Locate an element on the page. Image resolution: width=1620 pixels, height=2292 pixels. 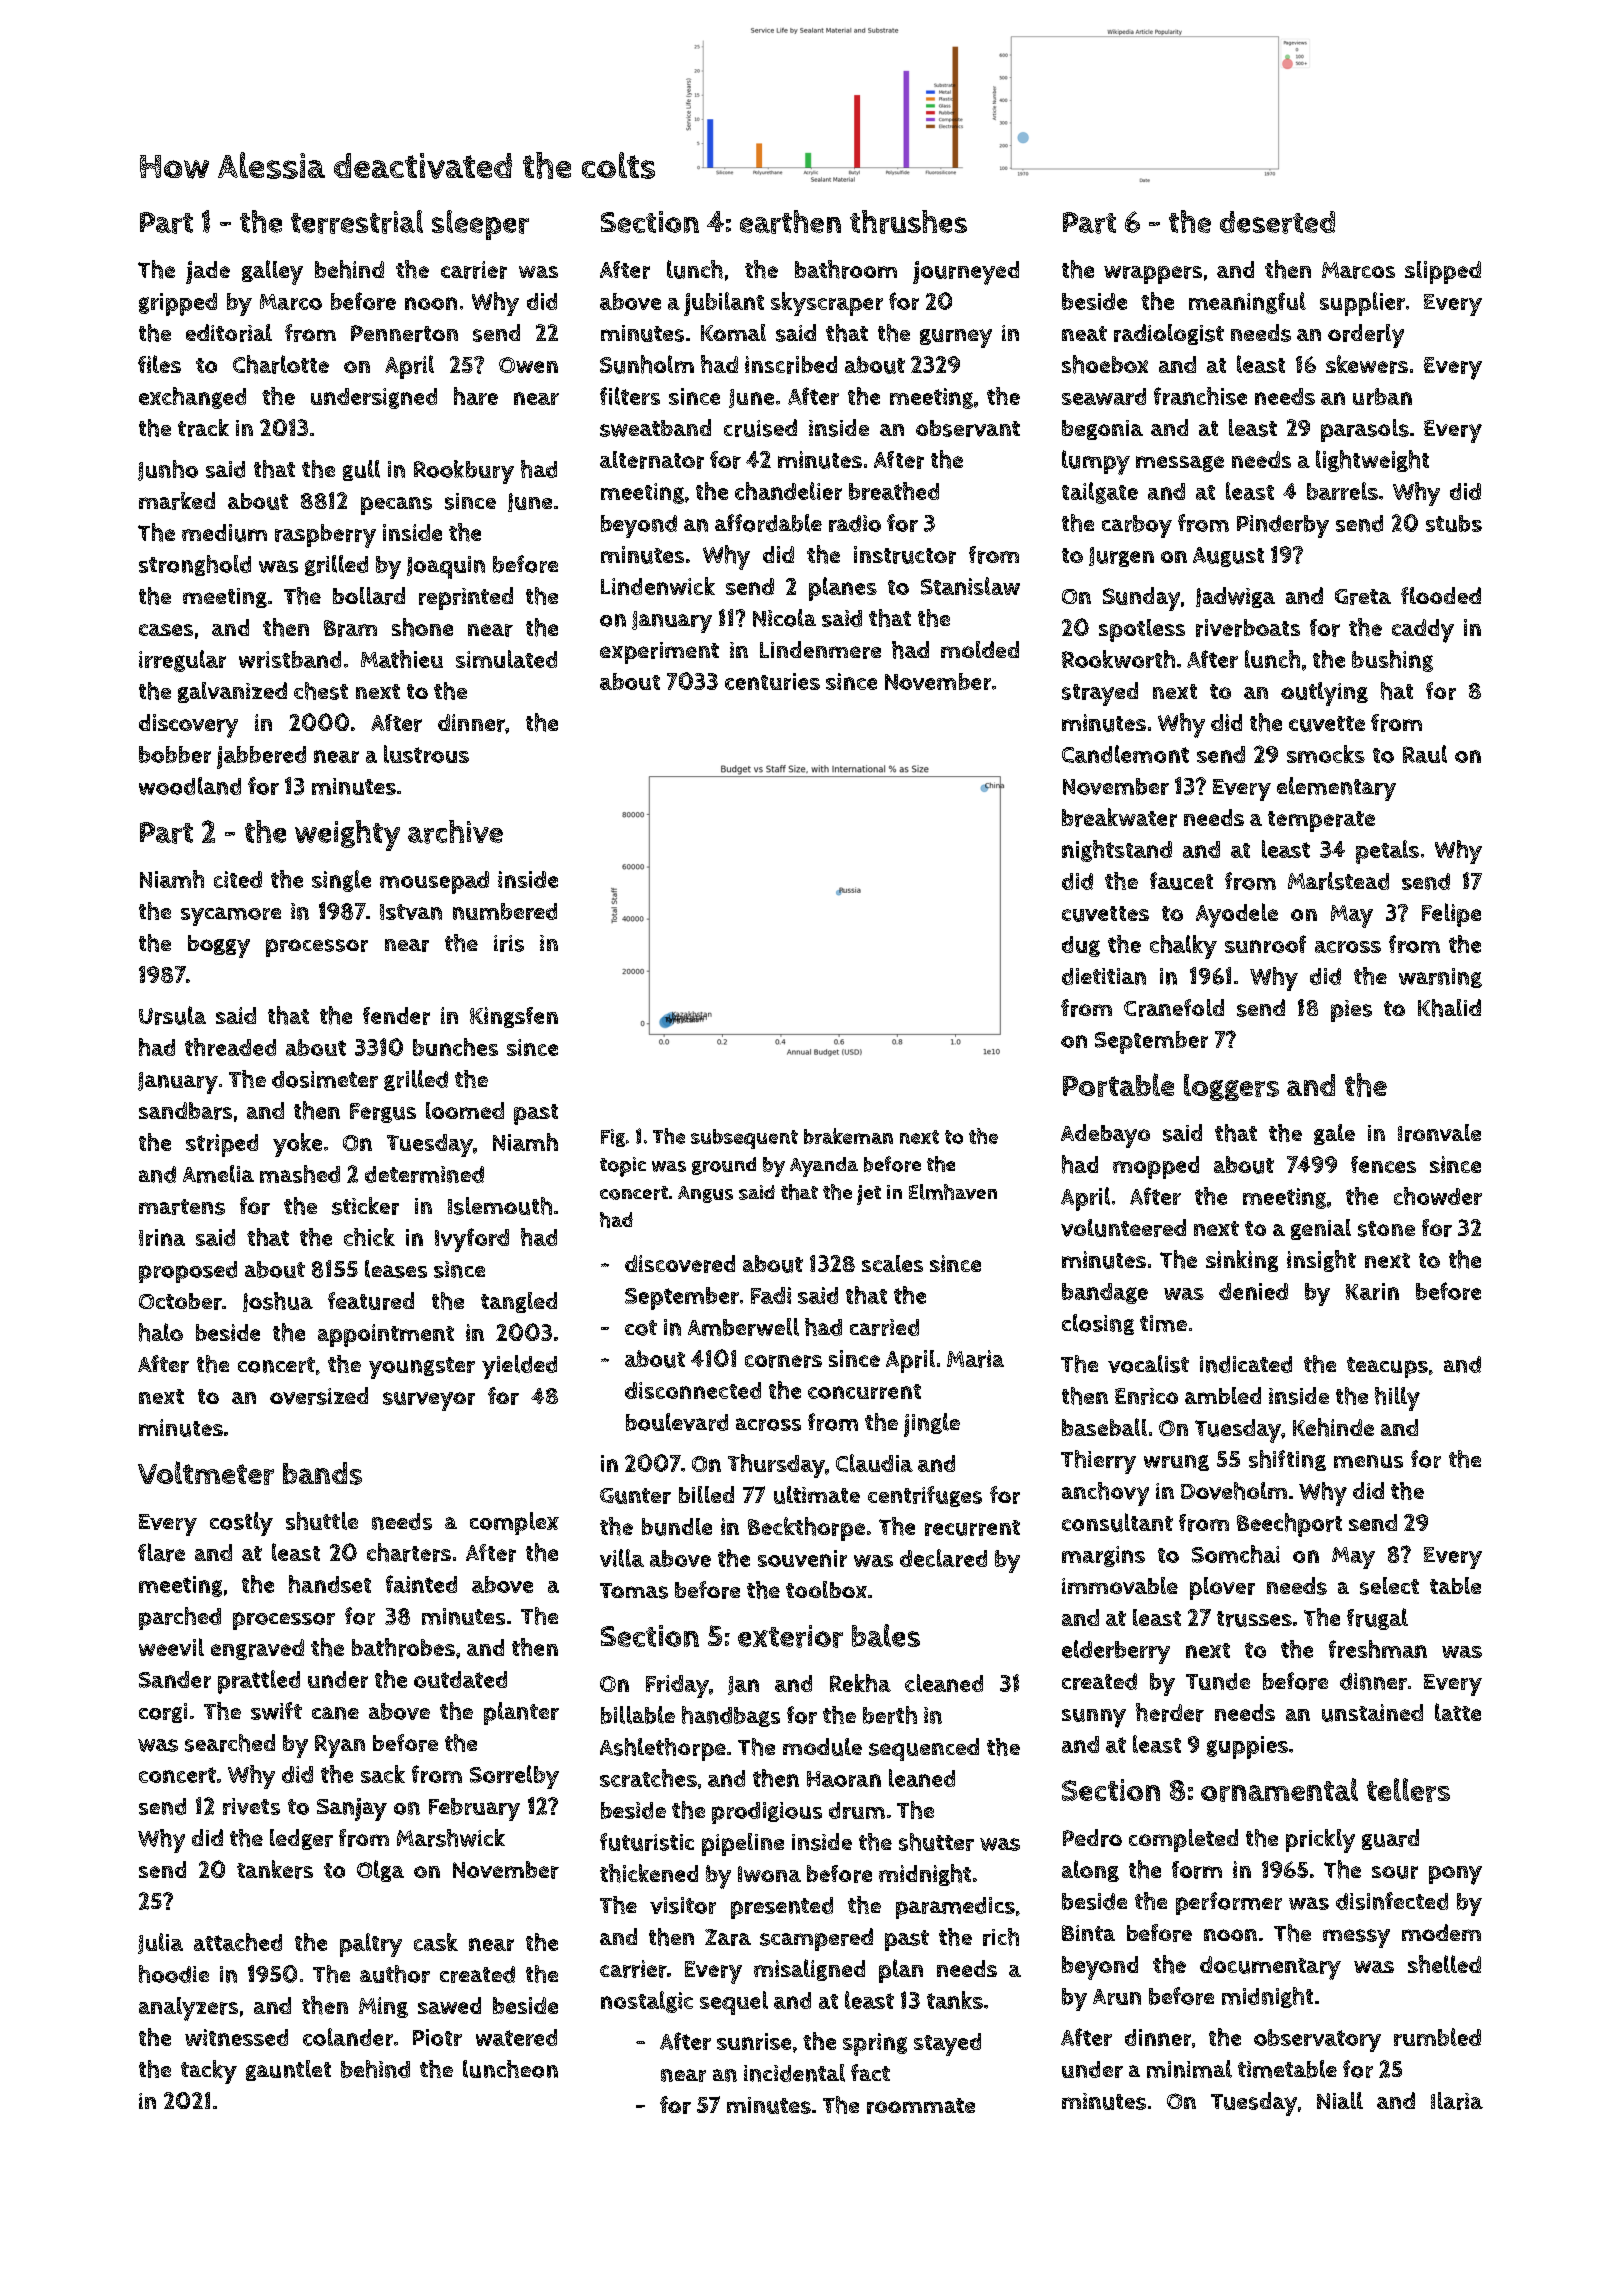
witnessed is located at coordinates (236, 2037).
